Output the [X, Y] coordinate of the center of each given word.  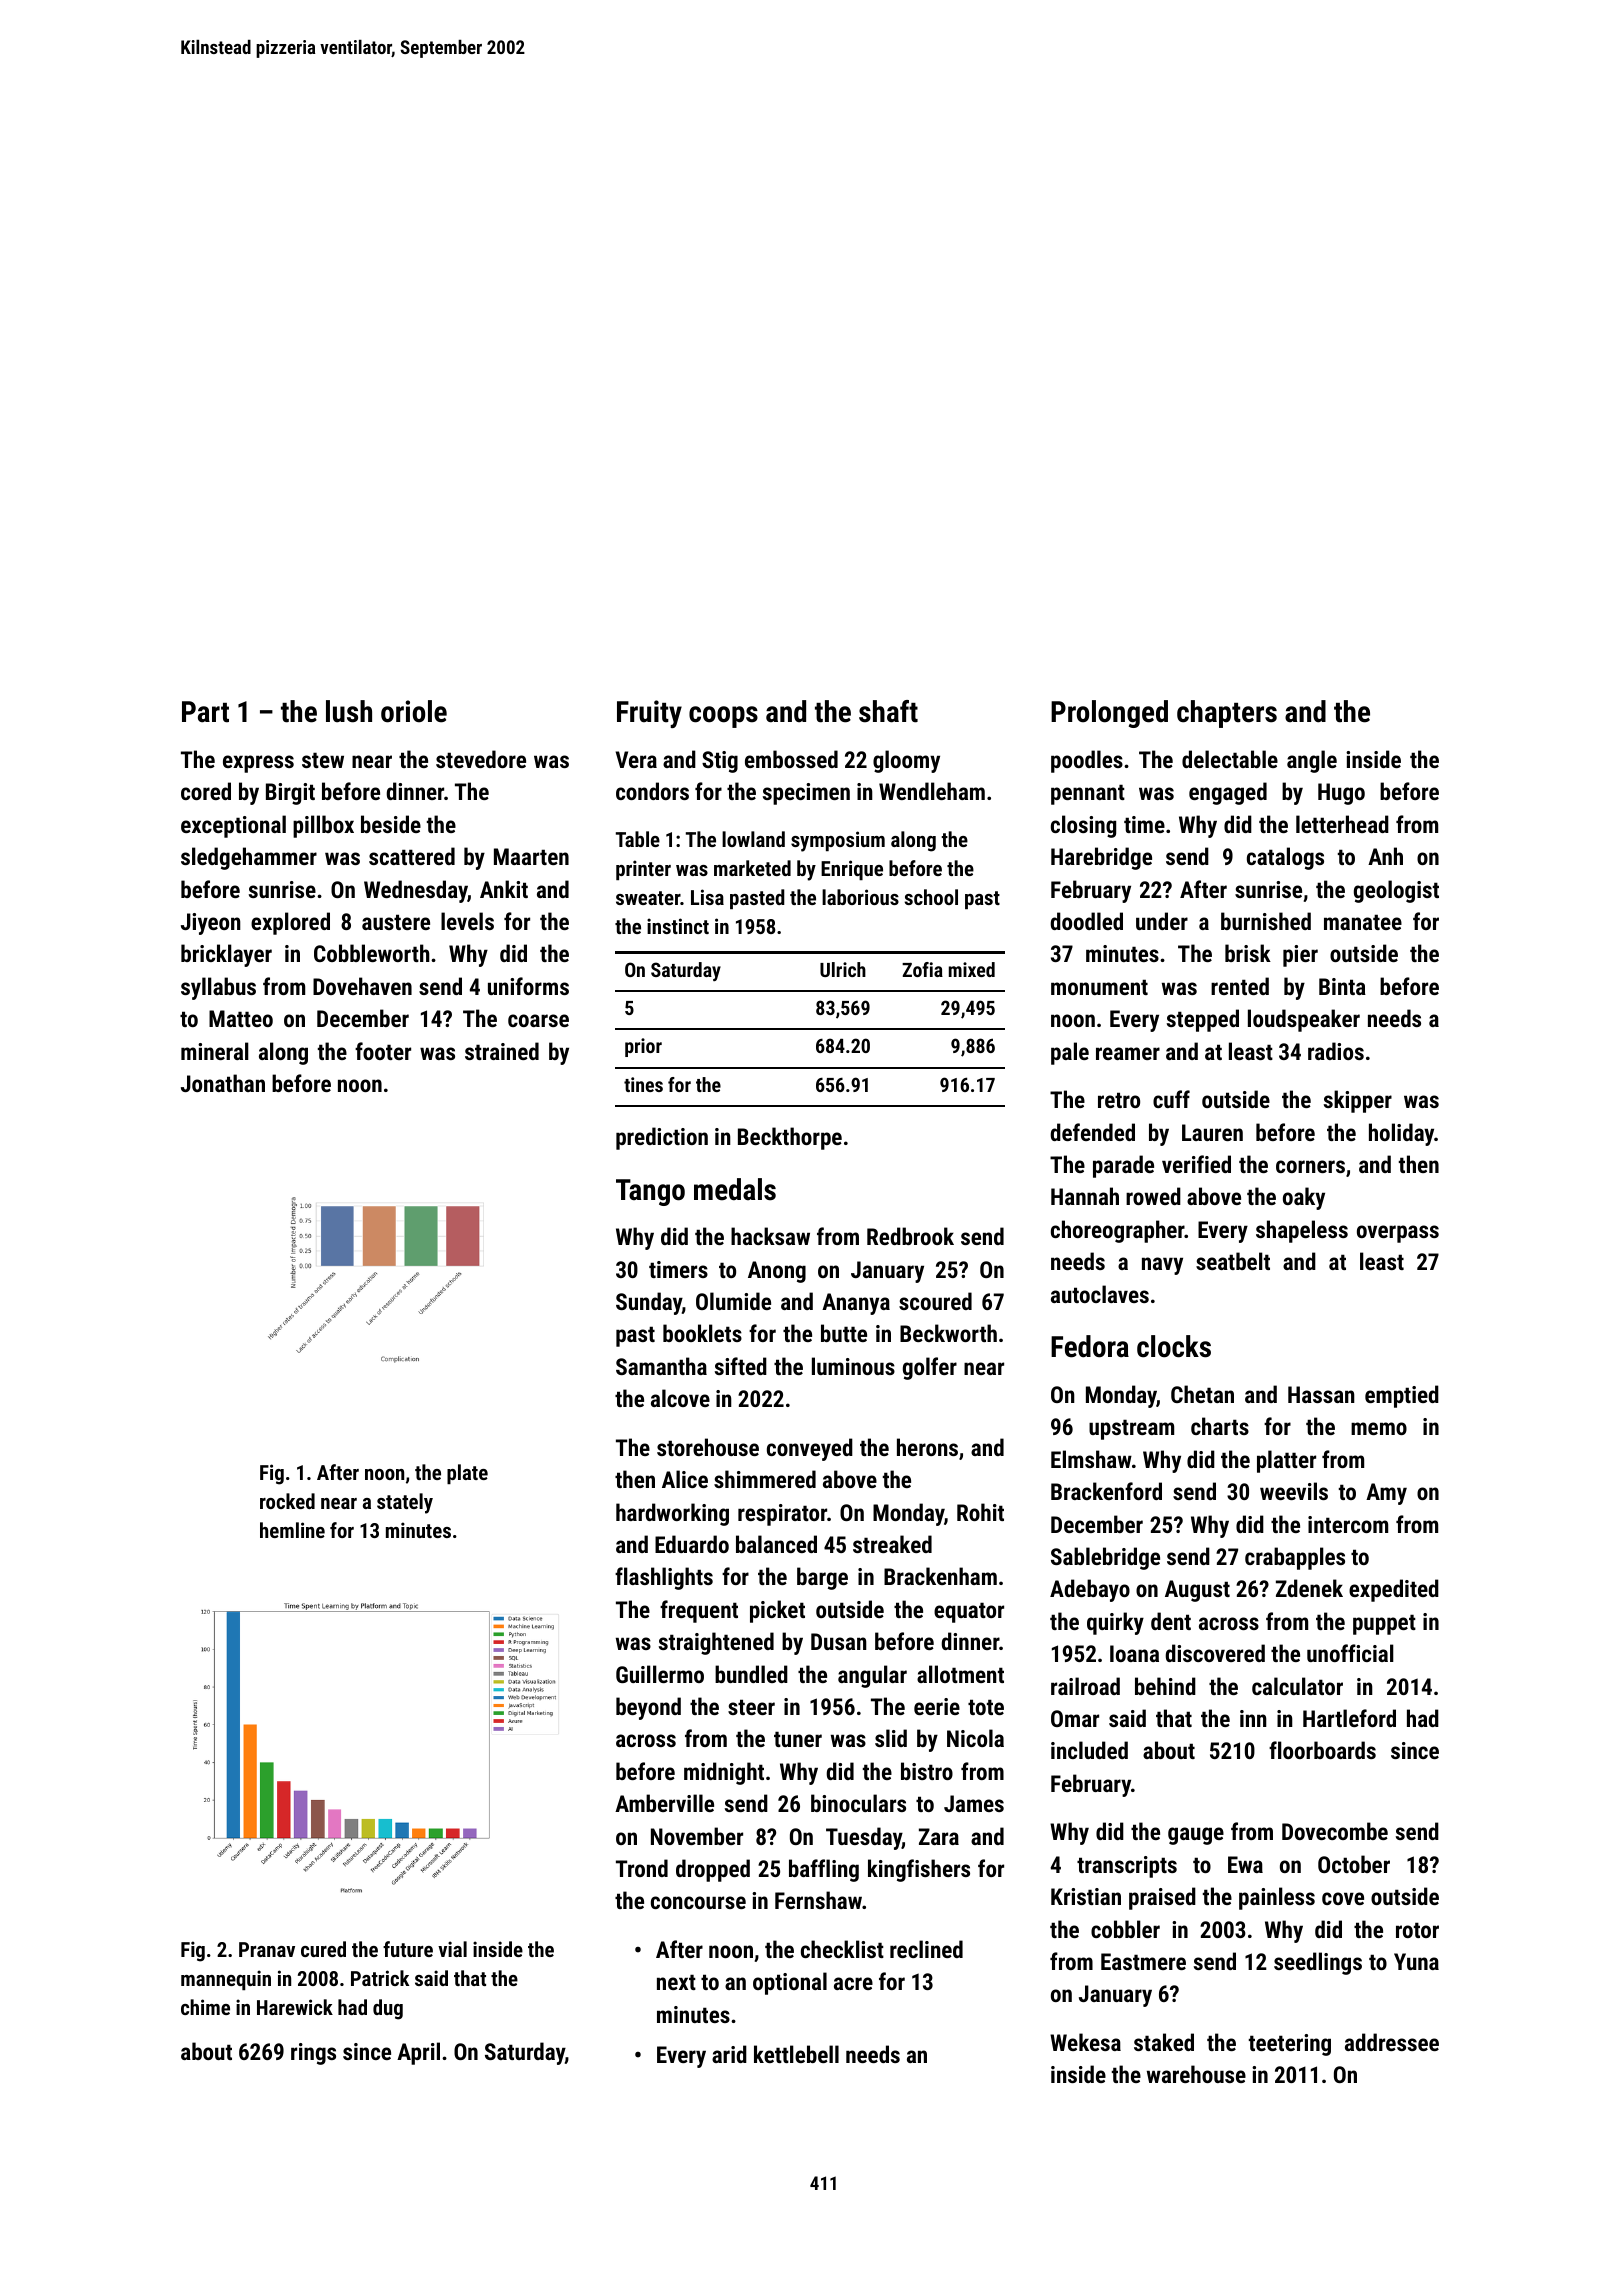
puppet [1384, 1624]
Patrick [380, 1978]
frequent [699, 1611]
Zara [939, 1836]
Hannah [1085, 1196]
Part [205, 712]
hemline [292, 1530]
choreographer [1118, 1231]
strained [502, 1051]
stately [405, 1503]
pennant [1088, 794]
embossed [791, 759]
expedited [1394, 1590]
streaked [892, 1544]
